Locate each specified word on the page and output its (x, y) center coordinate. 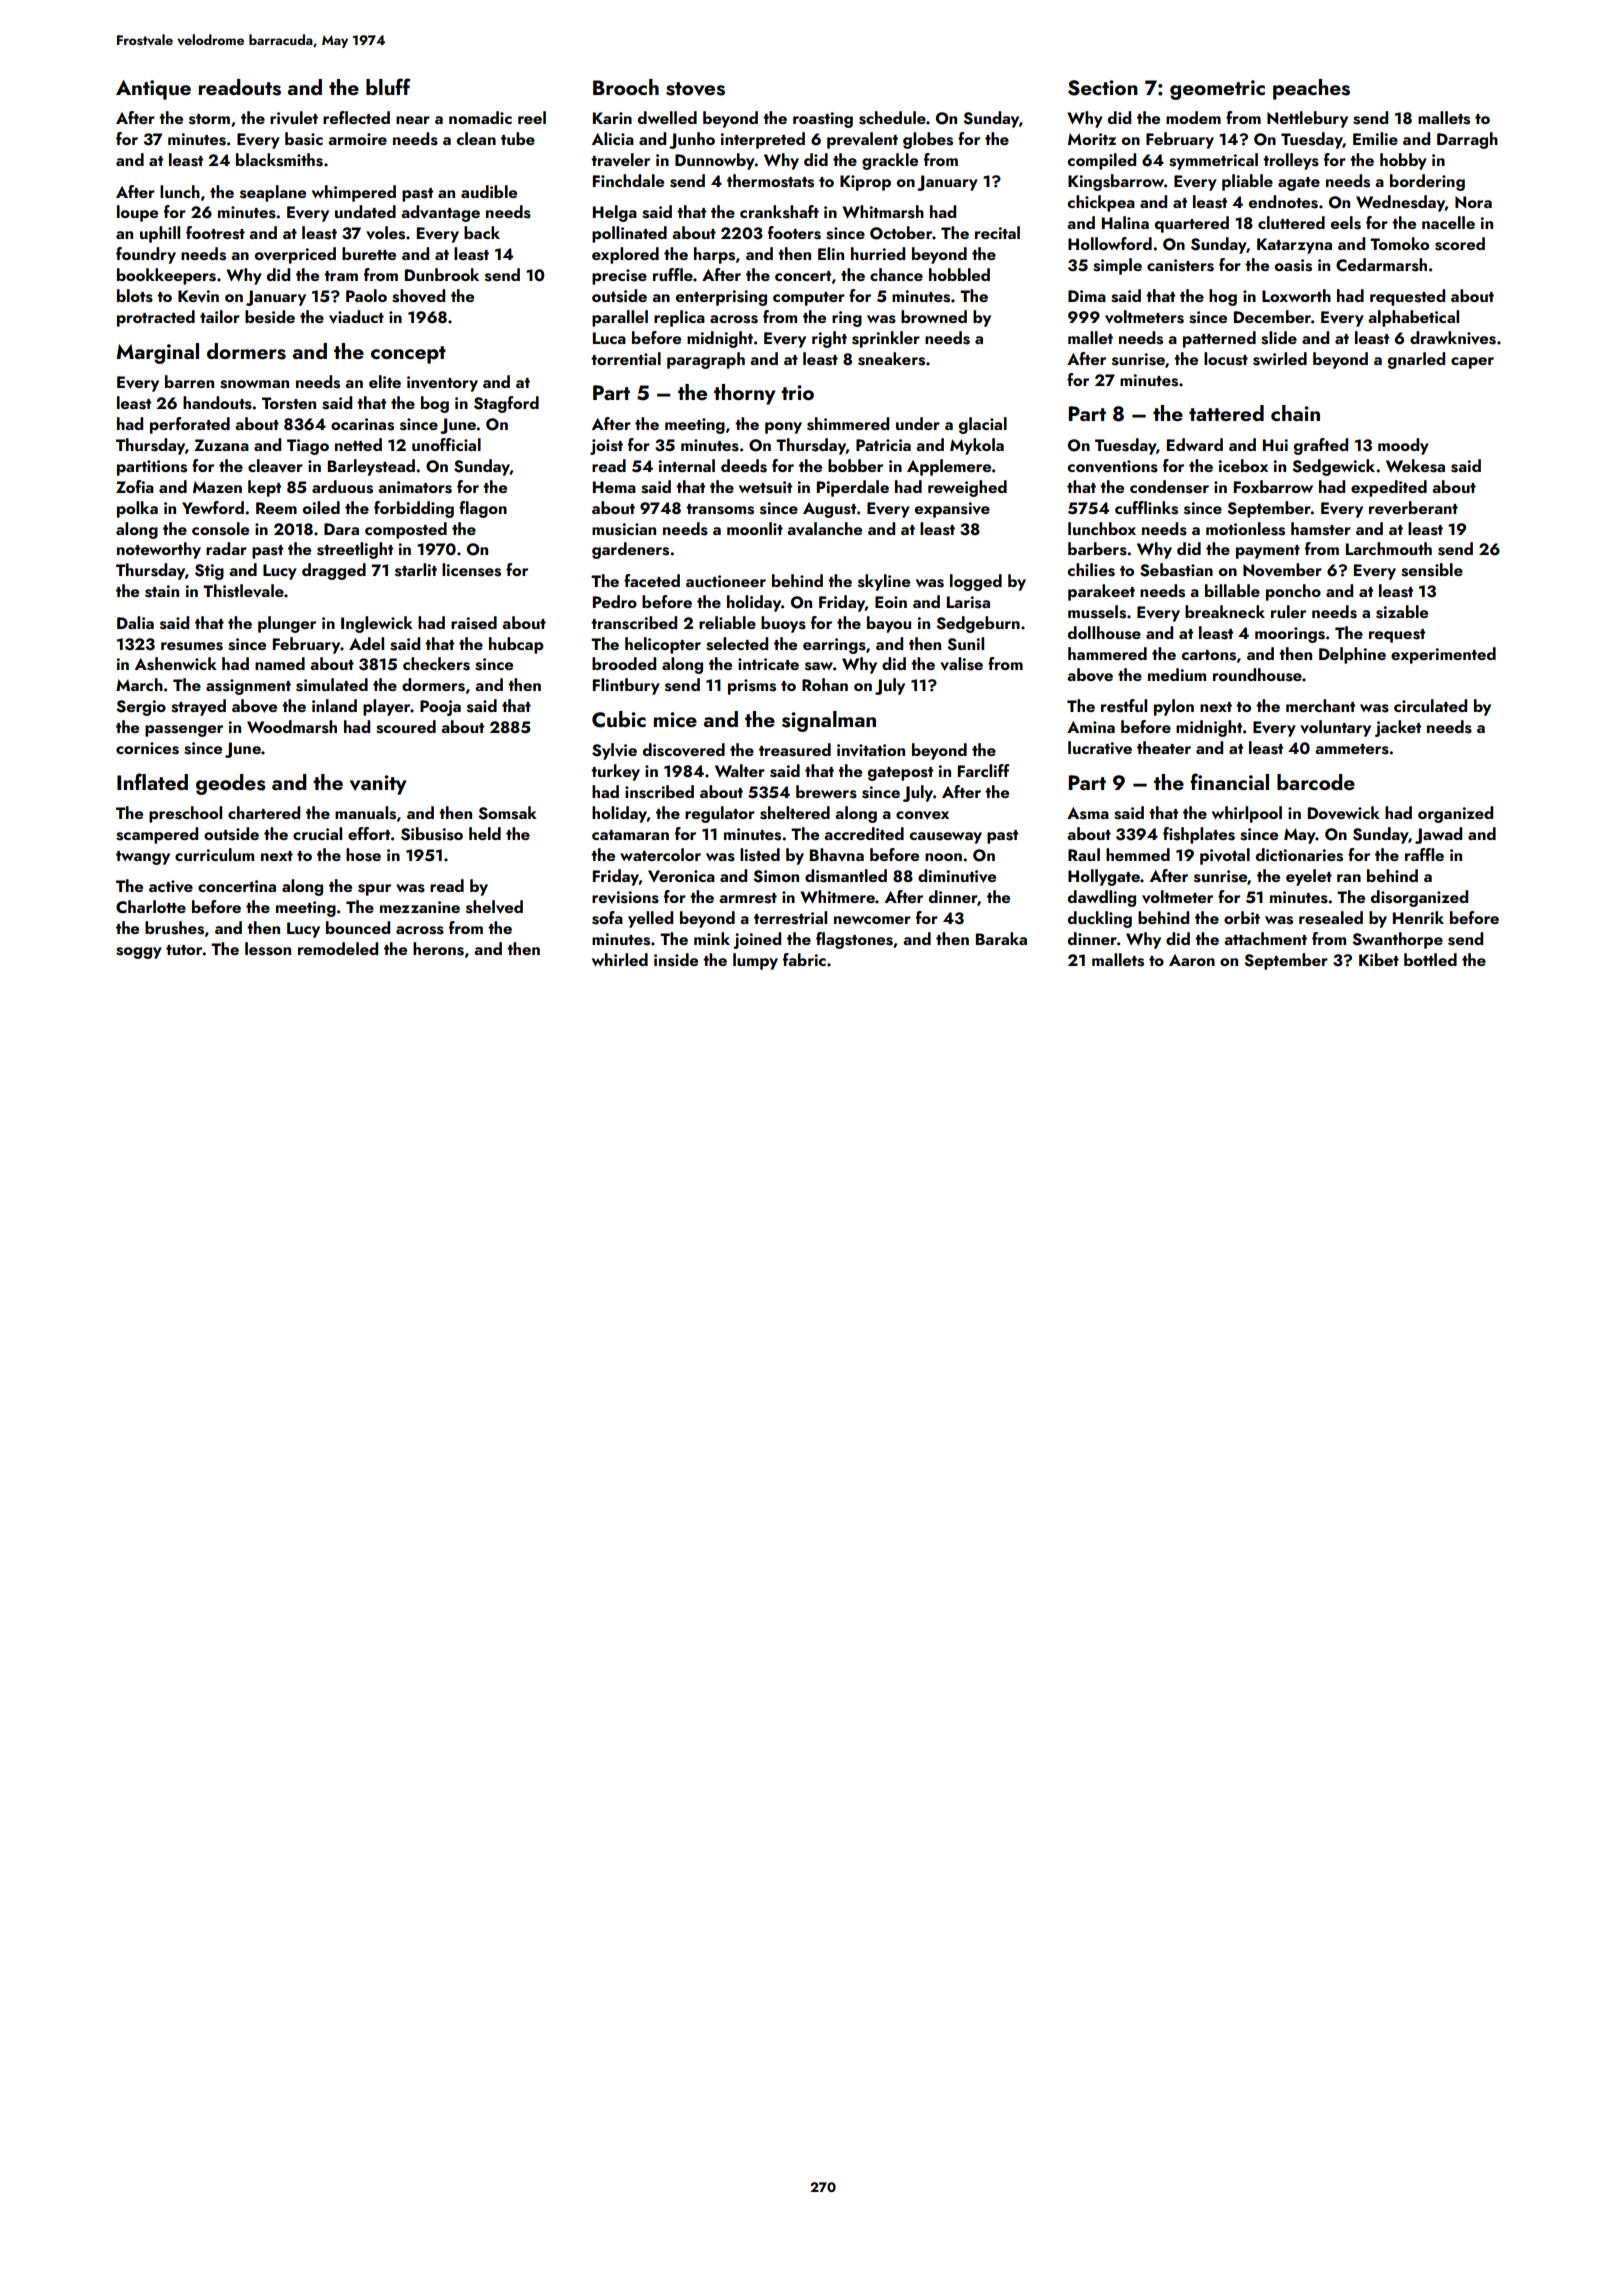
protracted (156, 318)
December (1272, 316)
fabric (804, 959)
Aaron (1192, 960)
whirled (620, 959)
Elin (831, 253)
